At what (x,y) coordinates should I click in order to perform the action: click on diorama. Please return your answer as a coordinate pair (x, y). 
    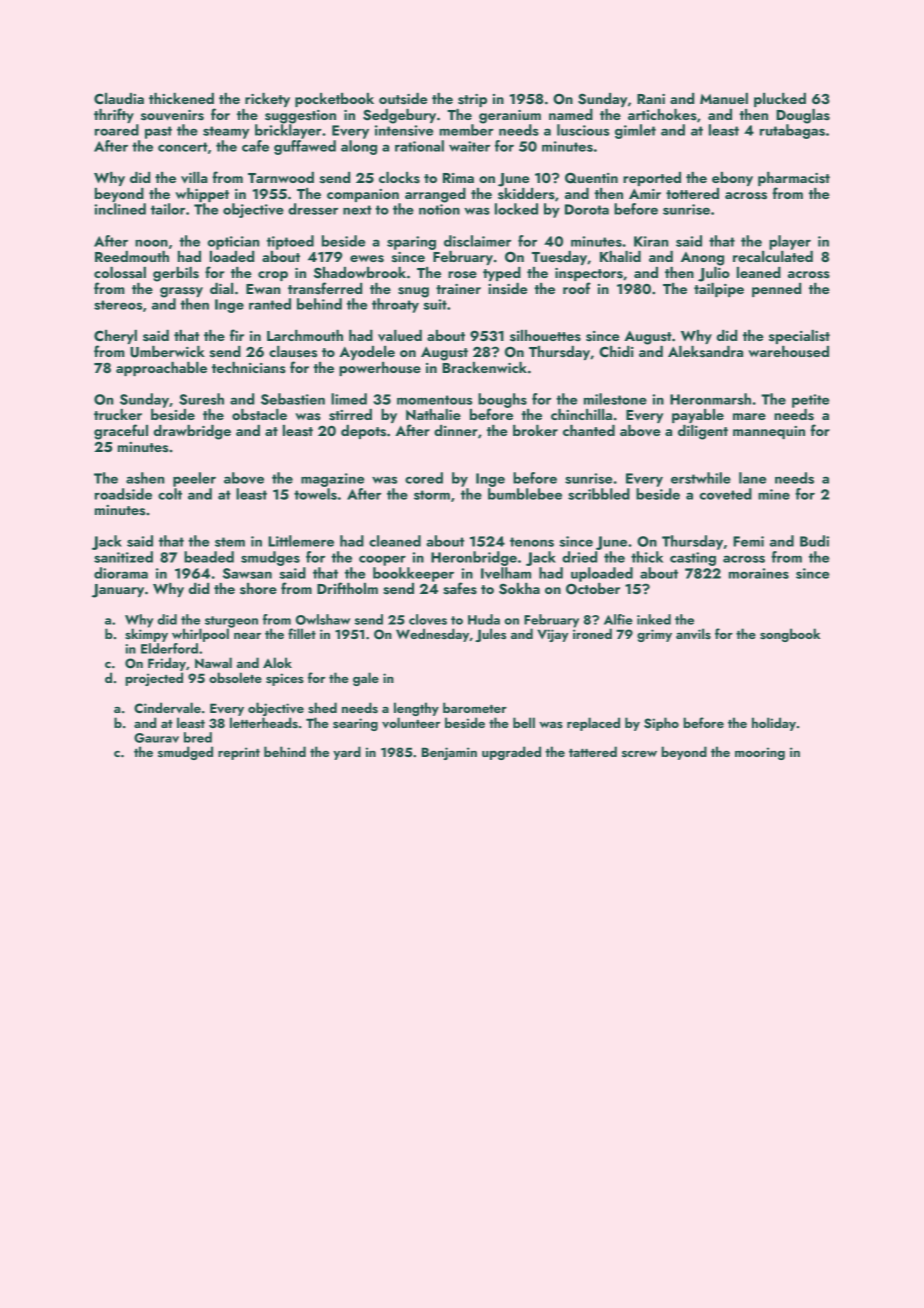
    Looking at the image, I should click on (121, 573).
